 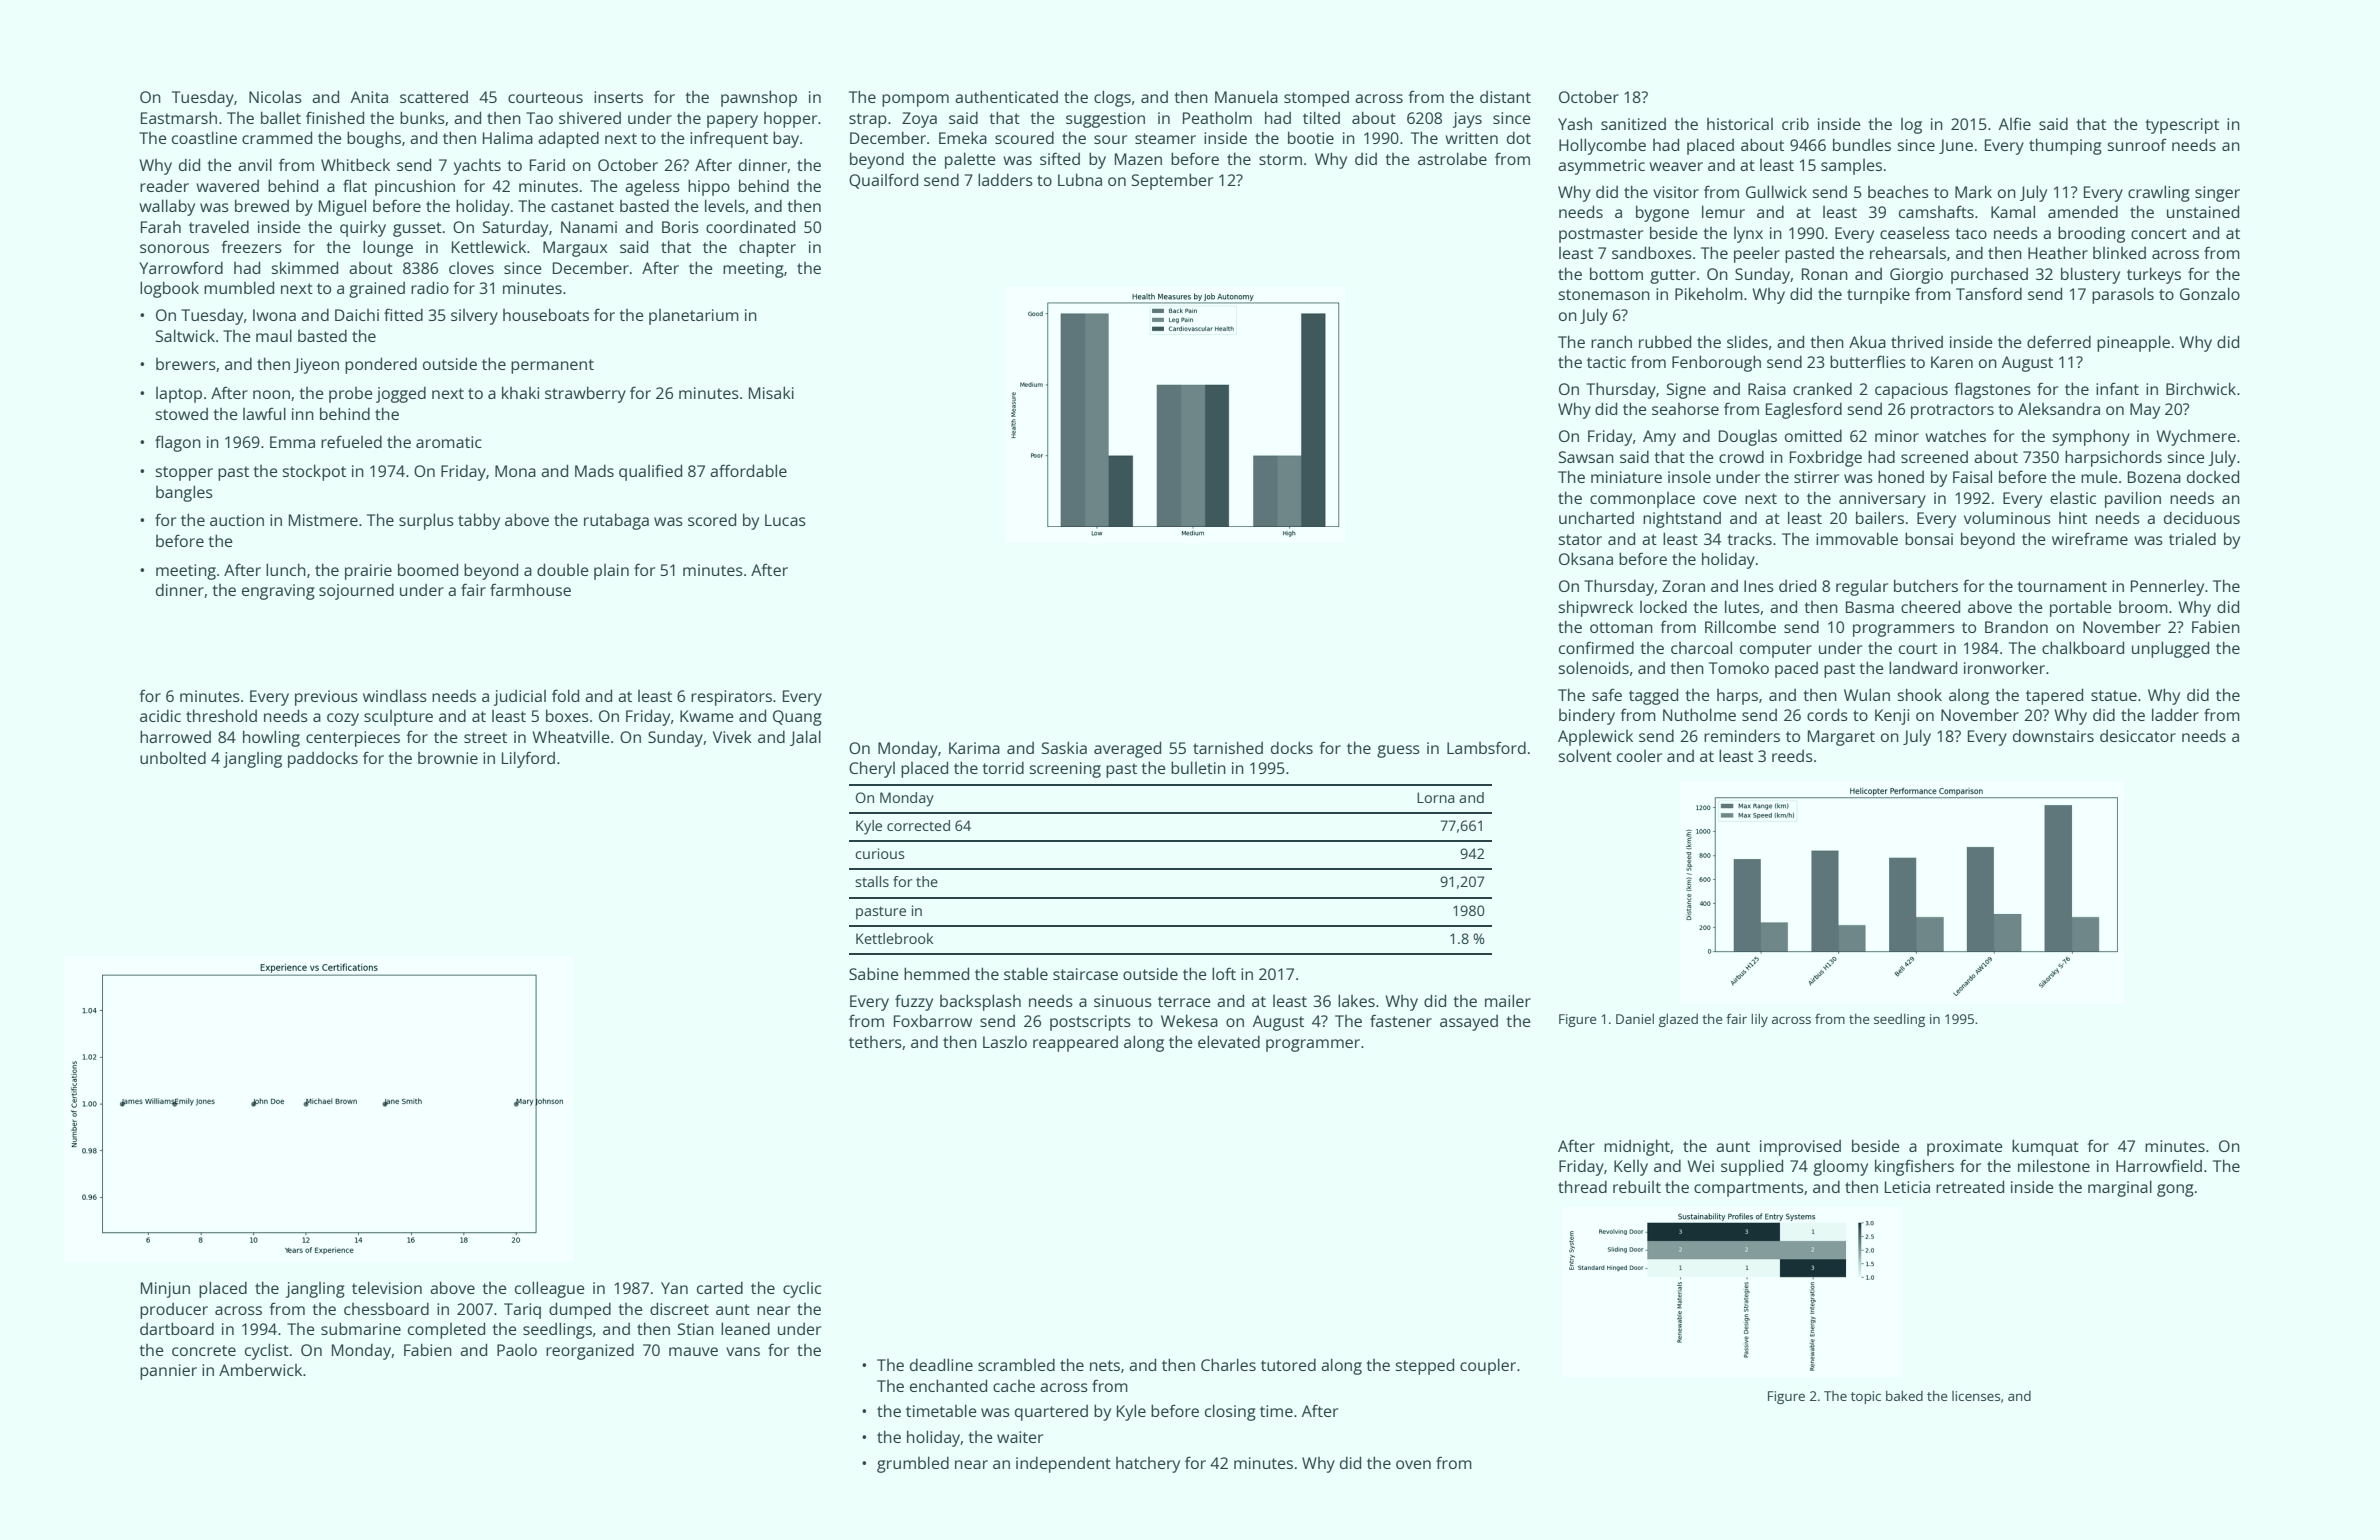 I want to click on cyclic, so click(x=802, y=1290).
